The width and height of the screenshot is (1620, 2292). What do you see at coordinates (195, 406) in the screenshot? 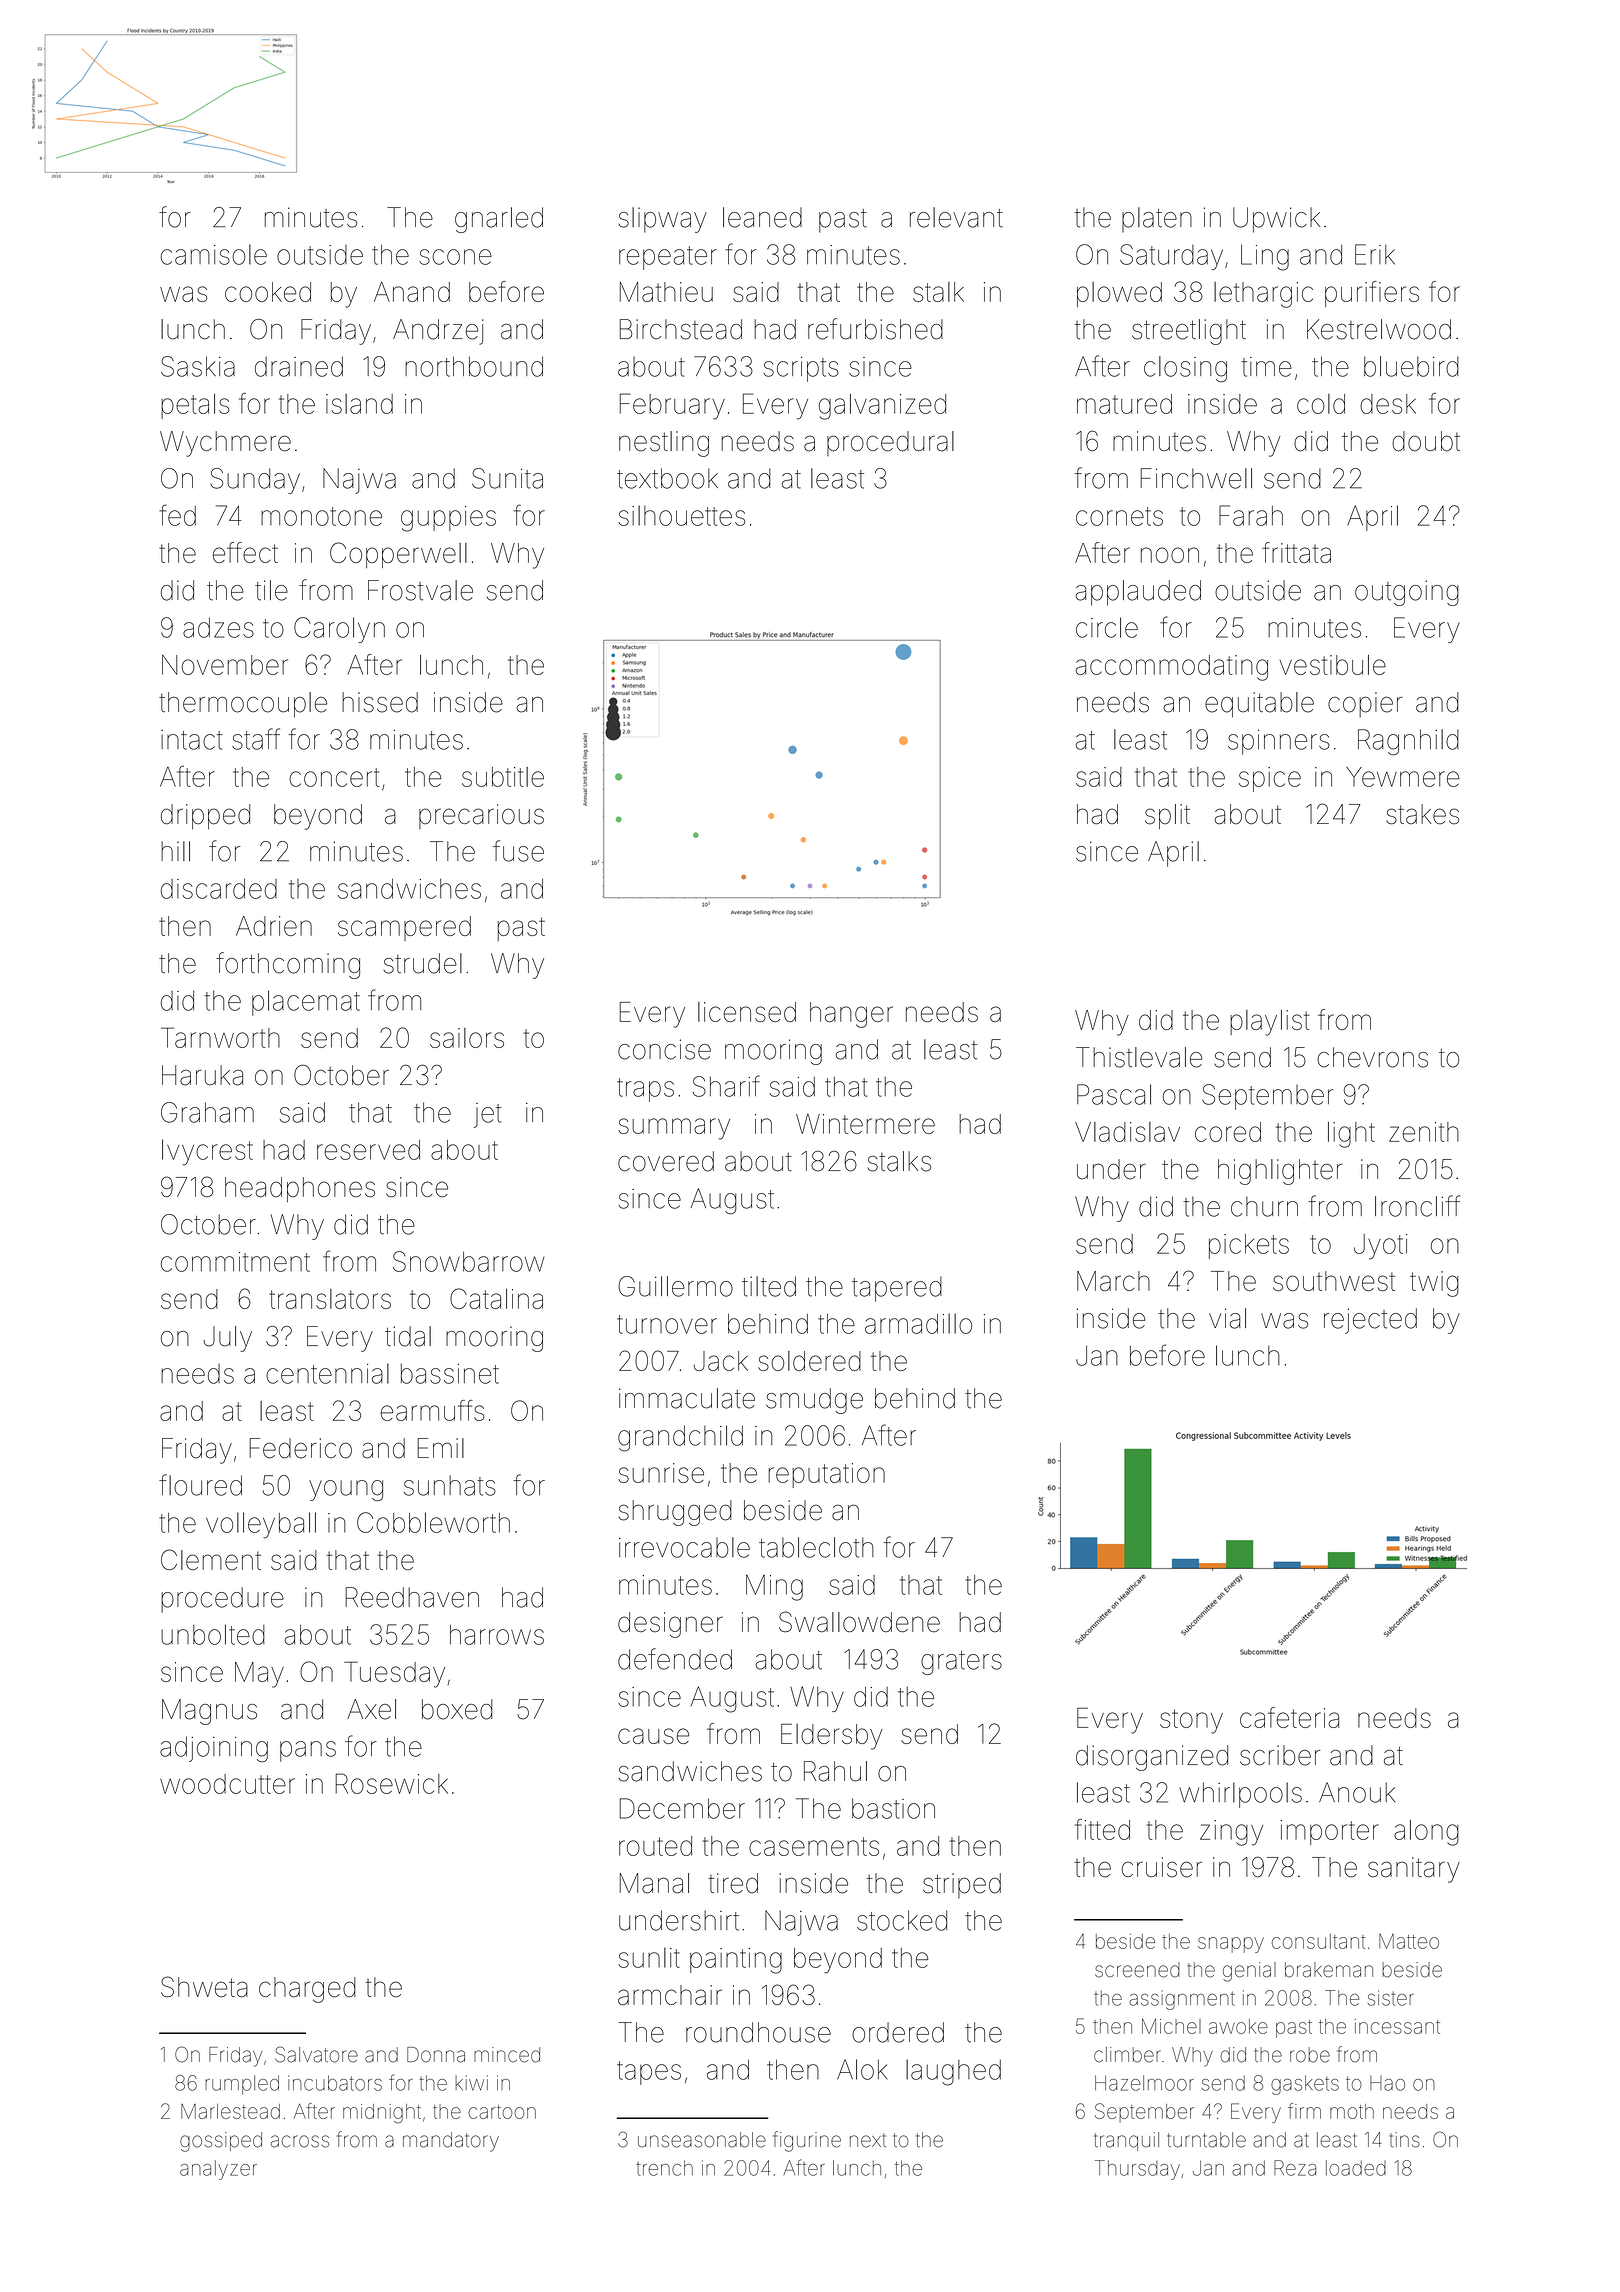
I see `petals` at bounding box center [195, 406].
